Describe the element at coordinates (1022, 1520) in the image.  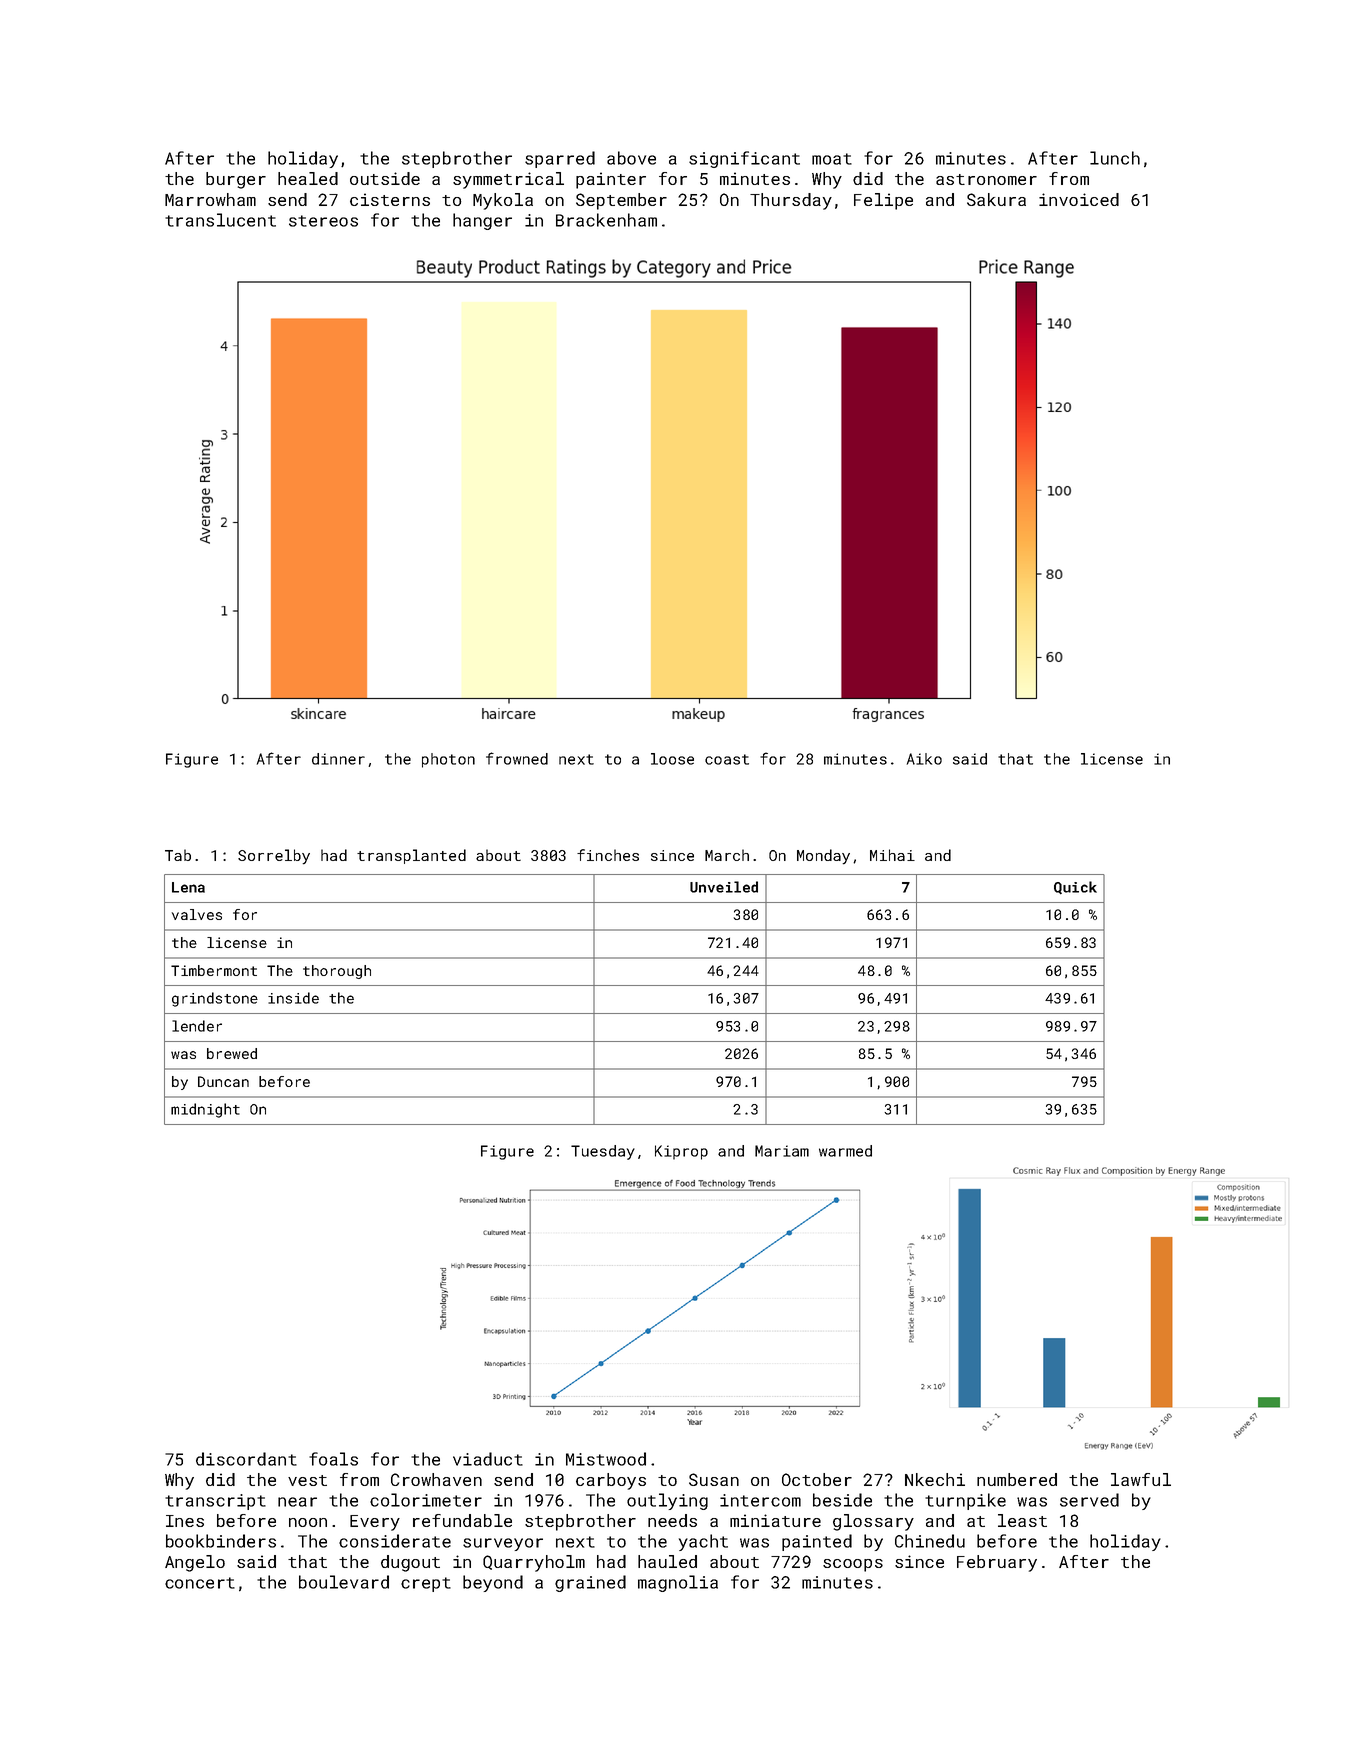
I see `least` at that location.
